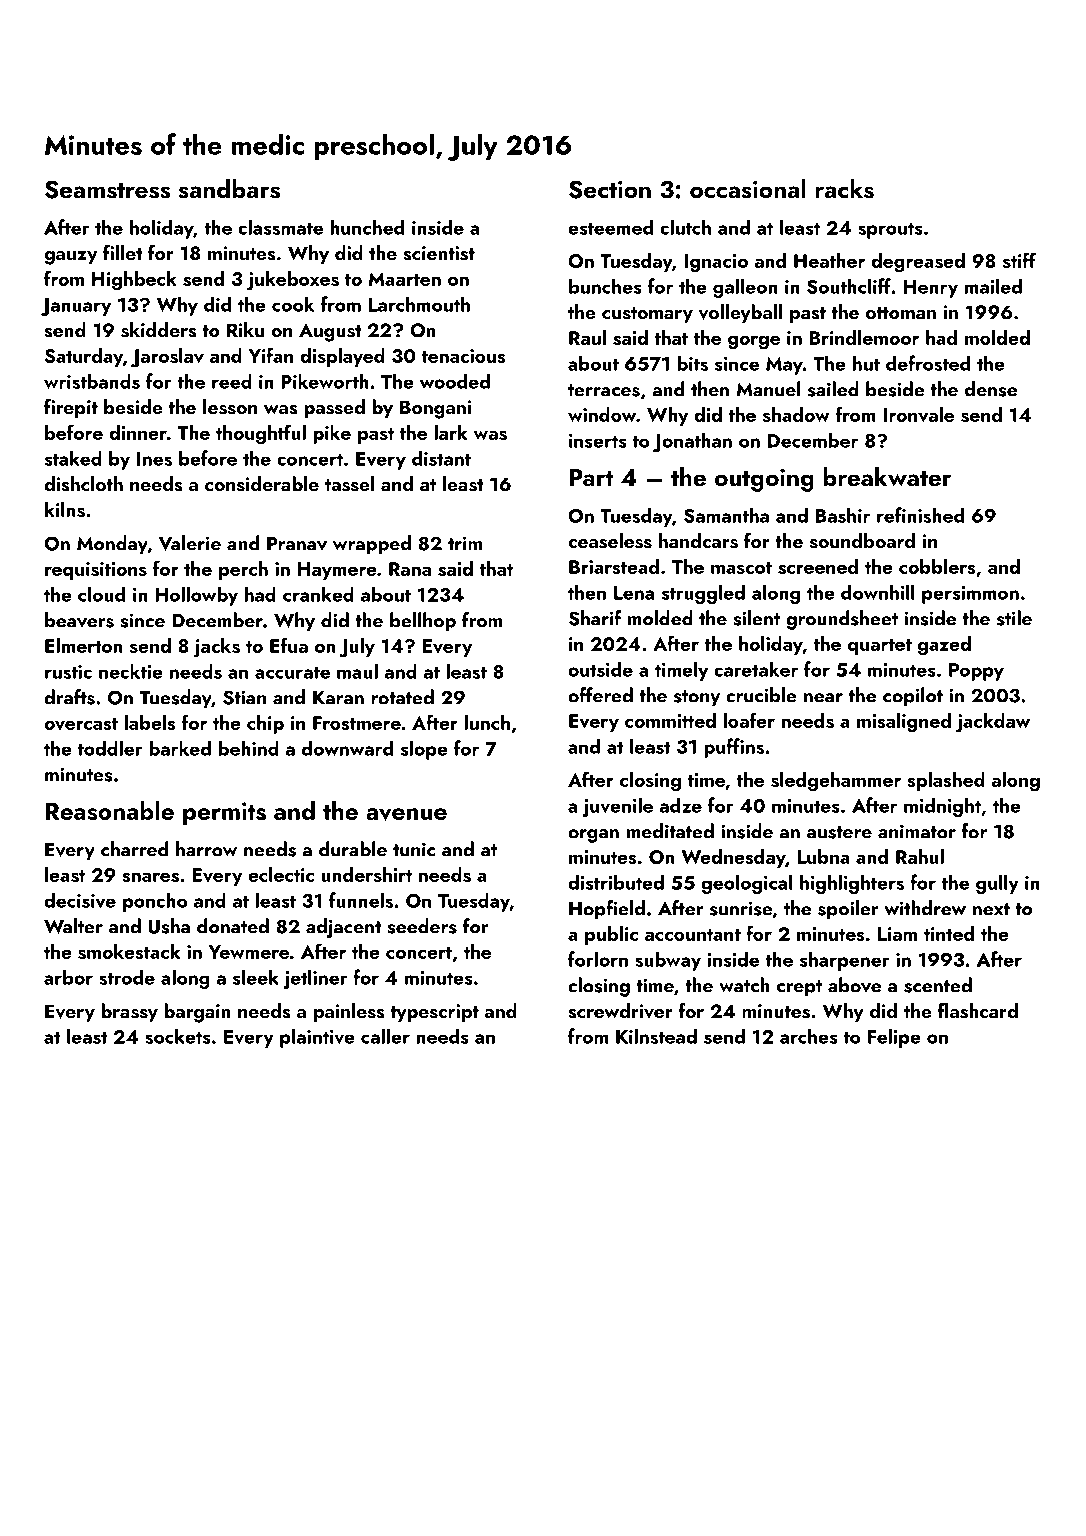  I want to click on brassy, so click(129, 1012).
